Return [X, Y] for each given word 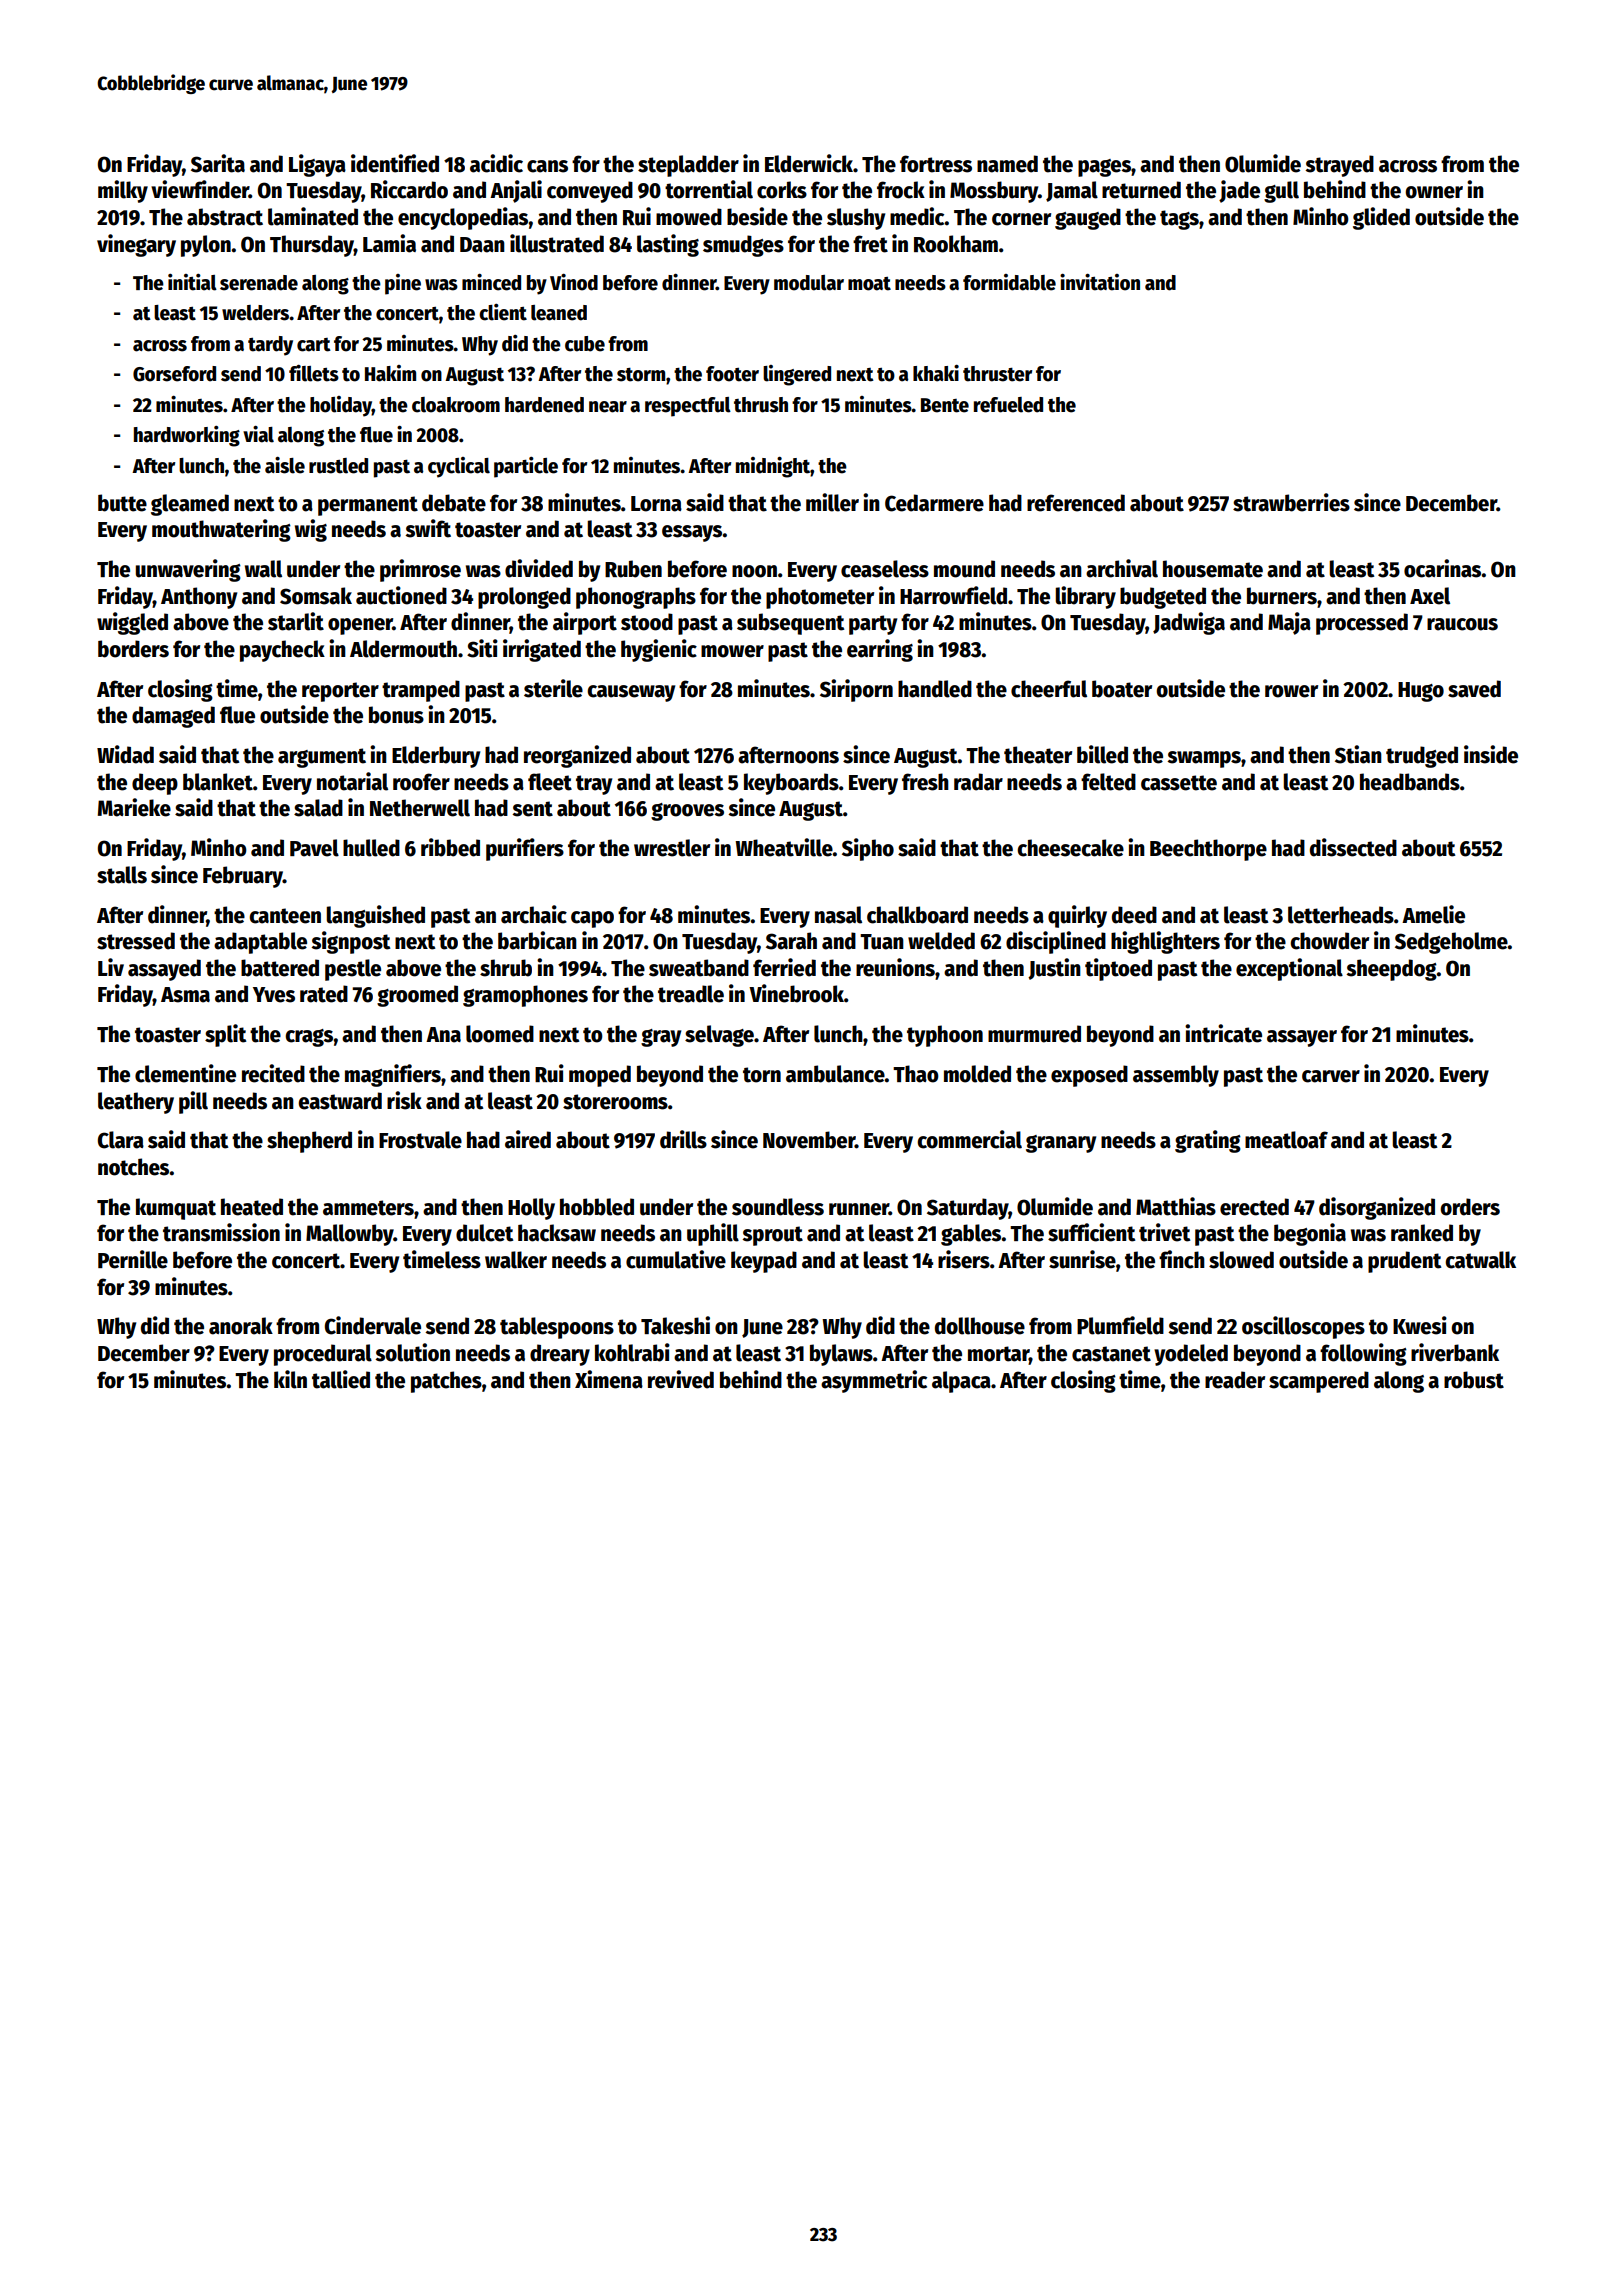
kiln [290, 1379]
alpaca [961, 1382]
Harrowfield [953, 595]
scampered [1319, 1382]
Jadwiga [1189, 623]
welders [255, 313]
